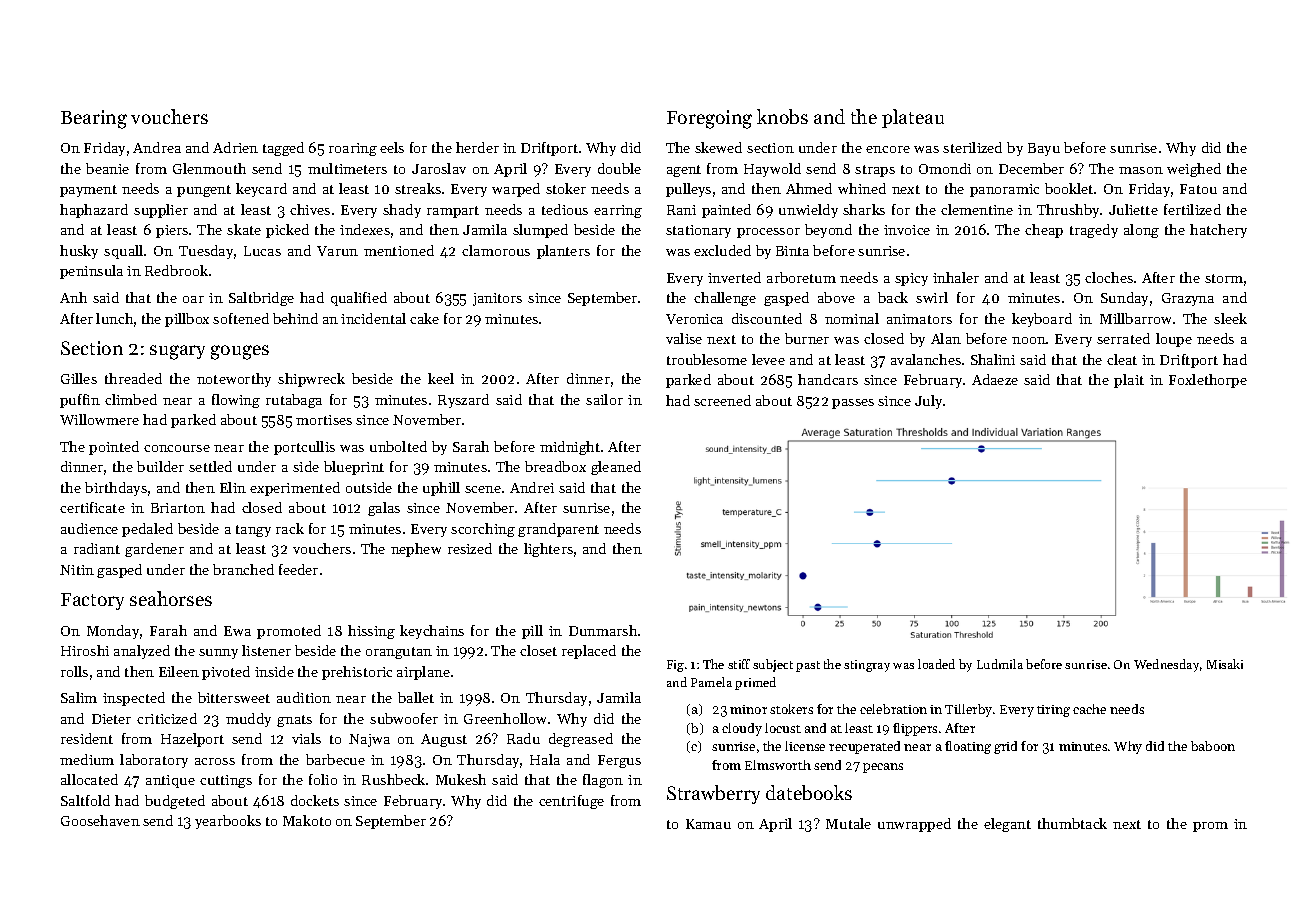 The image size is (1308, 924). I want to click on Makoto, so click(307, 820).
